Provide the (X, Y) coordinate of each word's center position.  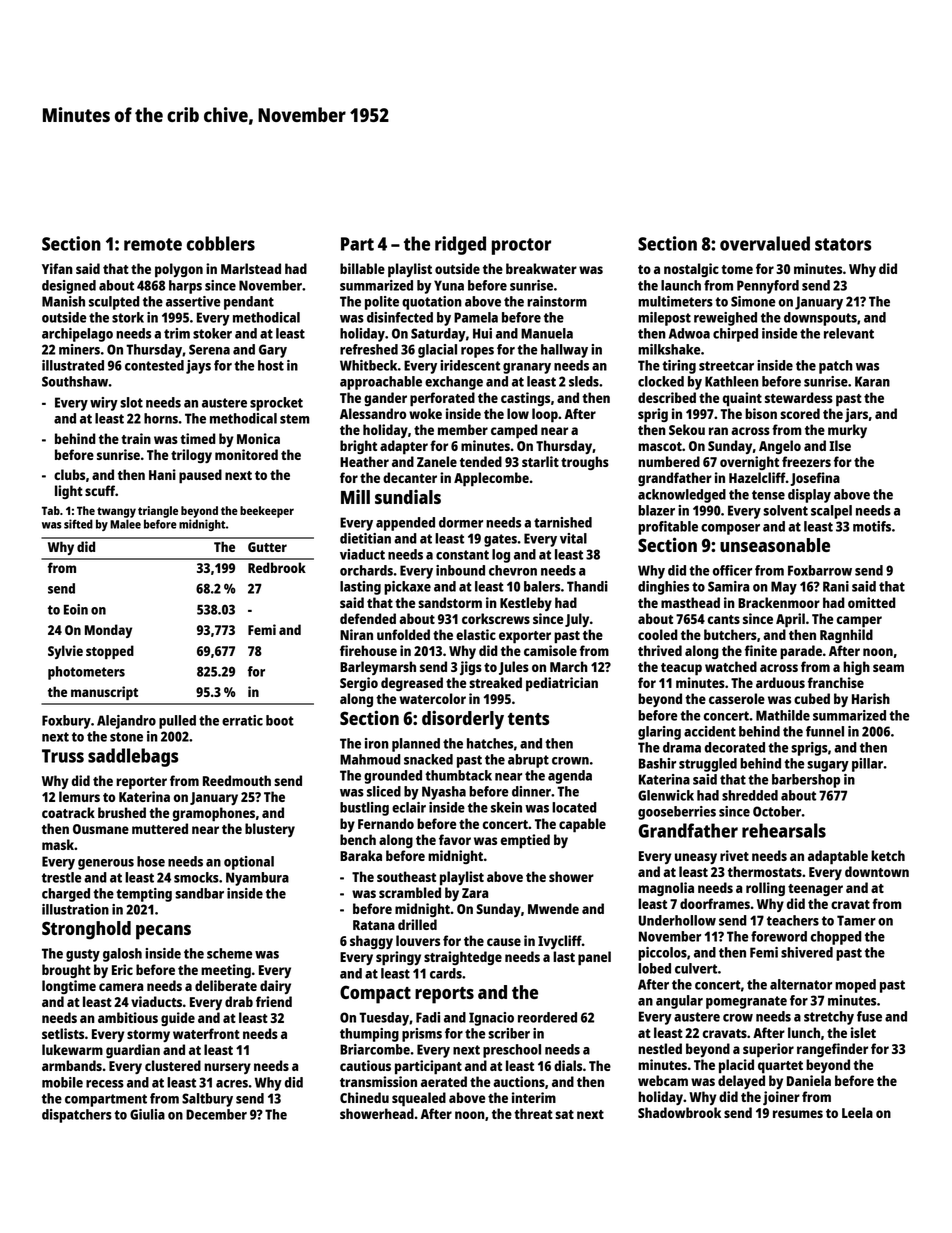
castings (525, 399)
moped (855, 986)
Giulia (147, 1114)
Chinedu (364, 1097)
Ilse (840, 445)
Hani (162, 474)
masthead (690, 602)
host (271, 365)
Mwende (553, 908)
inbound (460, 570)
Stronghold (86, 930)
